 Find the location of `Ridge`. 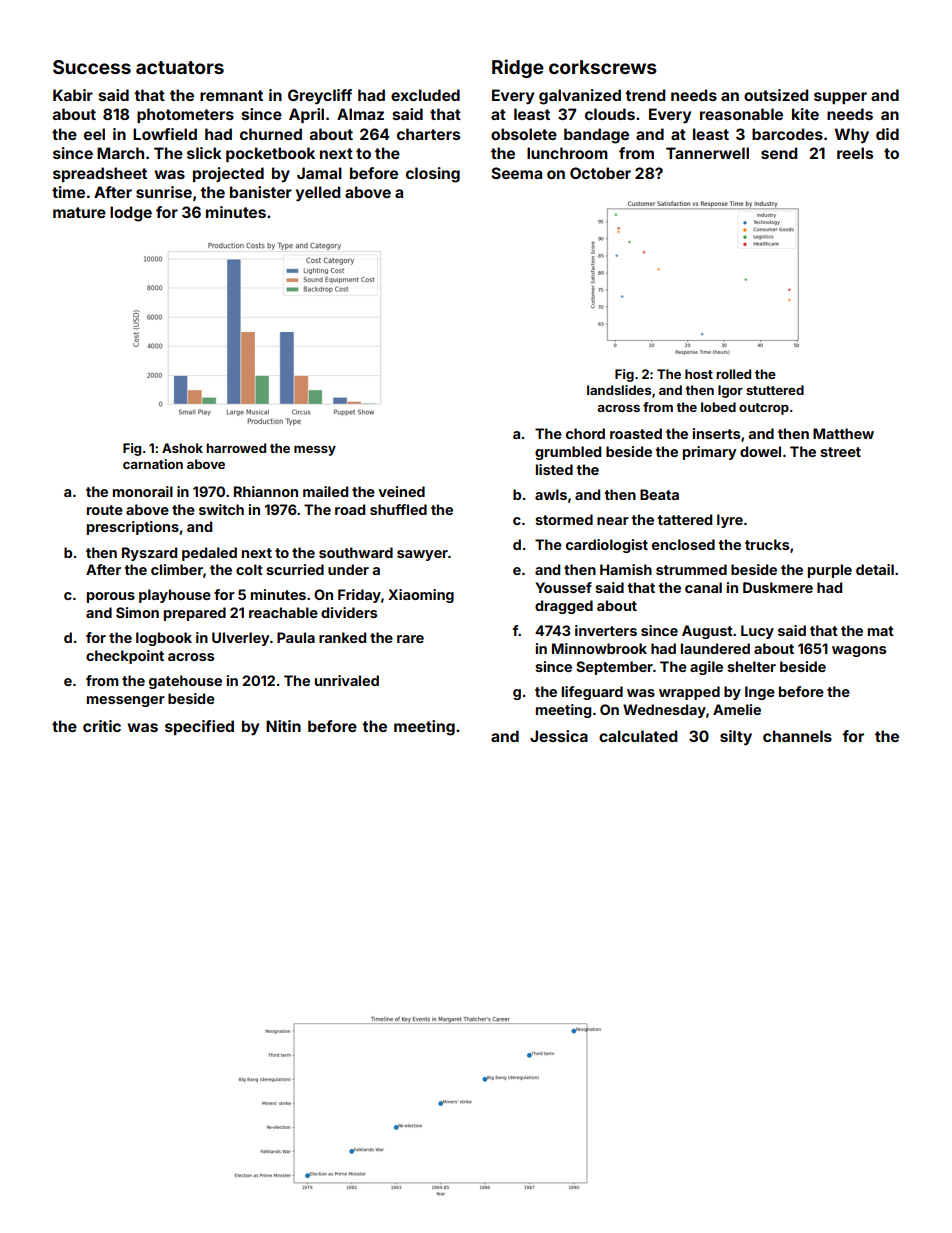

Ridge is located at coordinates (518, 68).
